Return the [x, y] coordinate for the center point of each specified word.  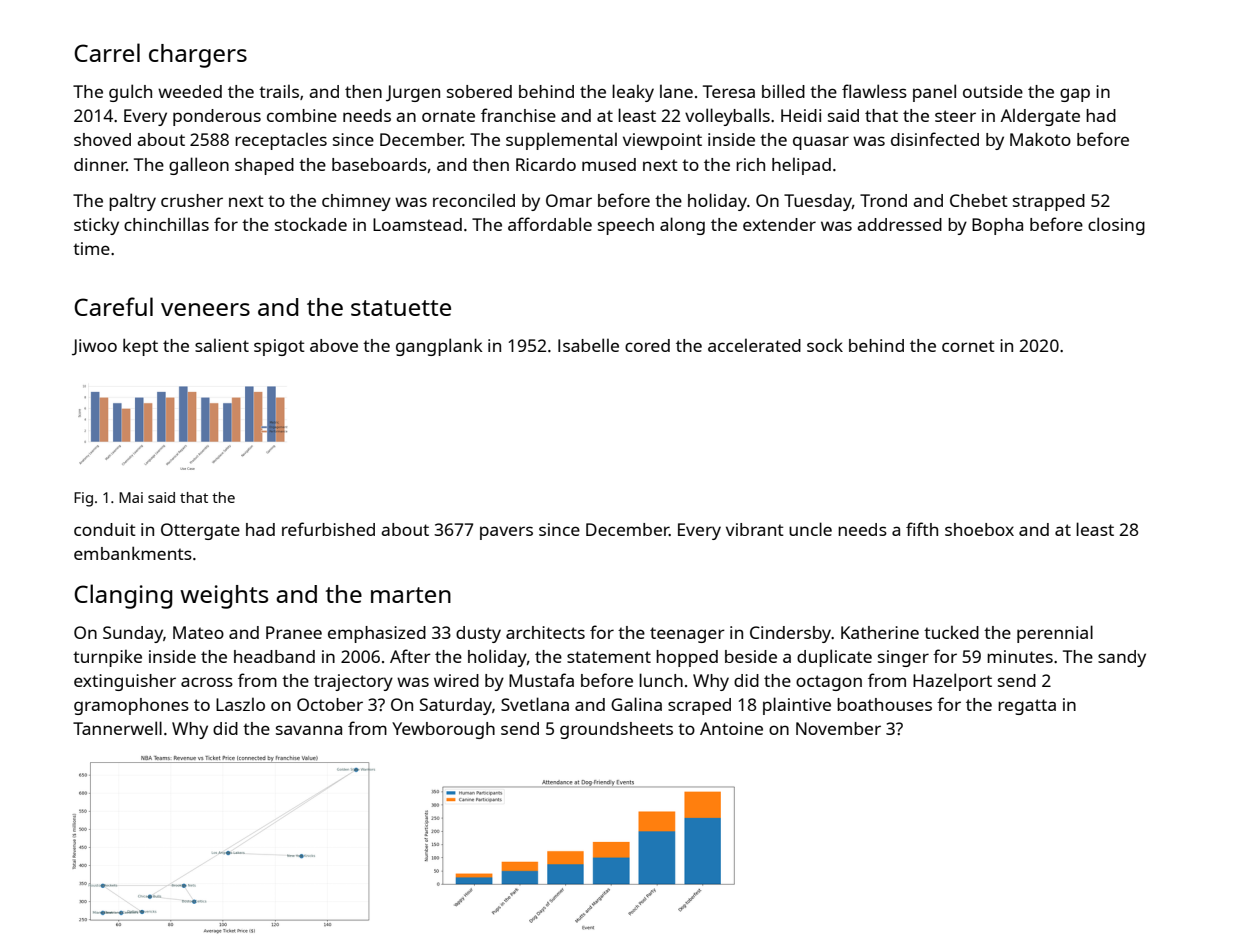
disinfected [935, 139]
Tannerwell [117, 728]
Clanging [123, 596]
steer [955, 116]
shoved [102, 139]
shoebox [979, 529]
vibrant [755, 529]
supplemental [561, 141]
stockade [311, 224]
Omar [569, 200]
